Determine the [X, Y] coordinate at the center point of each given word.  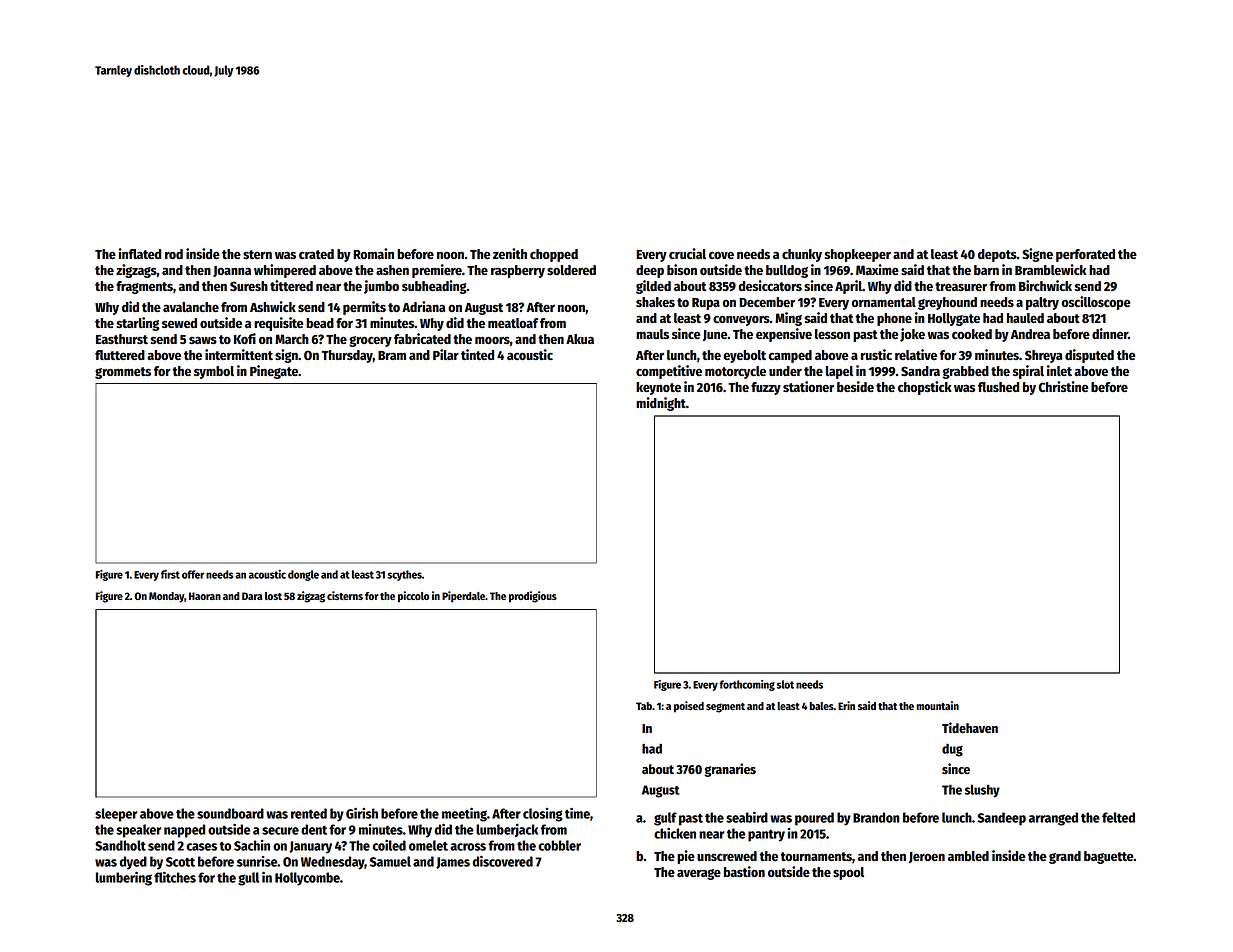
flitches [175, 877]
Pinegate [274, 372]
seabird [747, 817]
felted [1118, 817]
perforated [1085, 255]
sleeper [116, 815]
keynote [658, 388]
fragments [144, 287]
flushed [998, 387]
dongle [303, 575]
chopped [554, 255]
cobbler [560, 845]
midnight [661, 404]
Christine [1063, 386]
